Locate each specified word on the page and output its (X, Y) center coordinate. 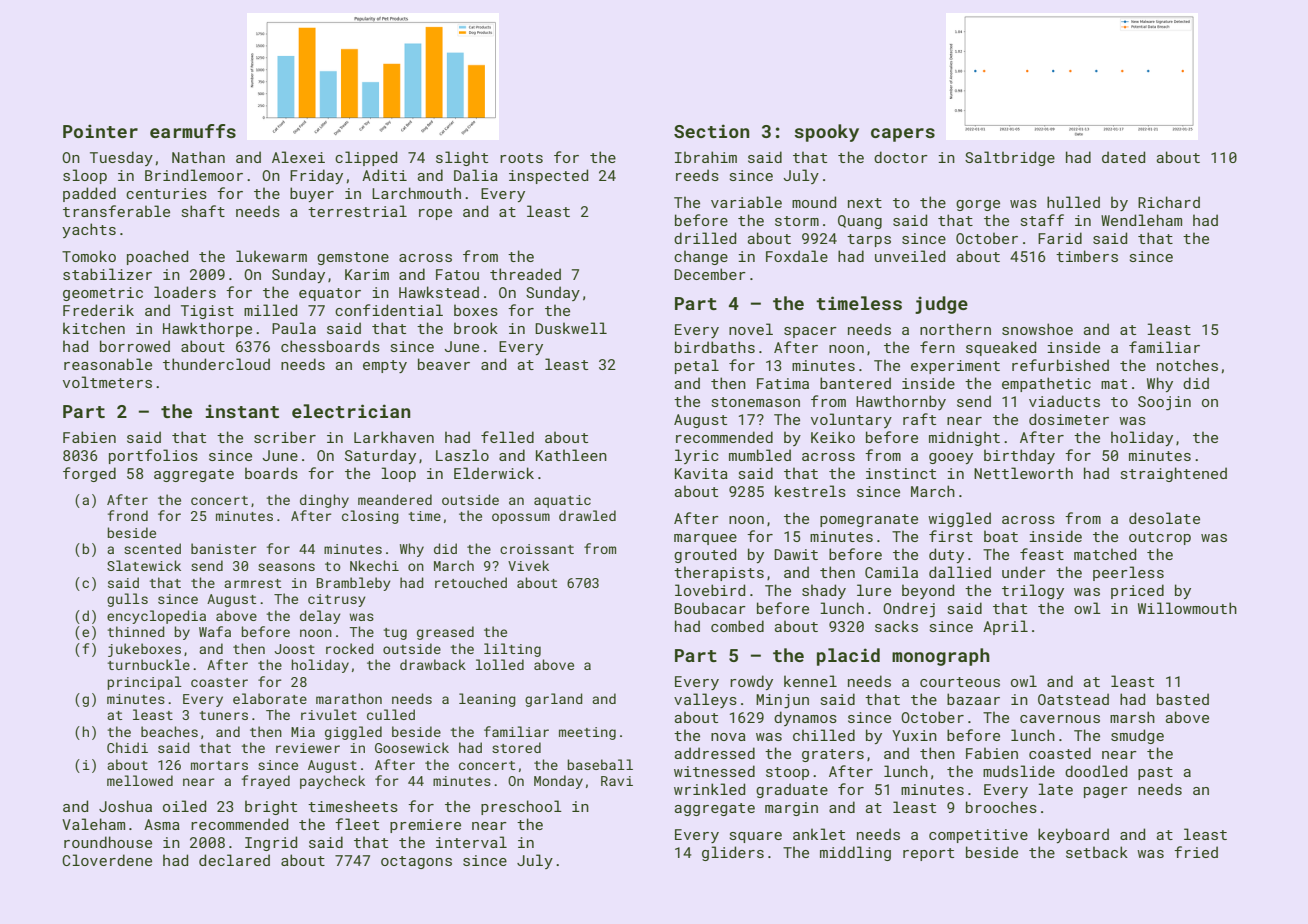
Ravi (617, 781)
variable (746, 202)
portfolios (153, 456)
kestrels (810, 491)
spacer (810, 332)
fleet (357, 824)
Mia (303, 732)
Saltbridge (1010, 158)
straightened (1174, 474)
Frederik (98, 310)
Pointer (100, 131)
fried (1196, 852)
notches (1187, 365)
